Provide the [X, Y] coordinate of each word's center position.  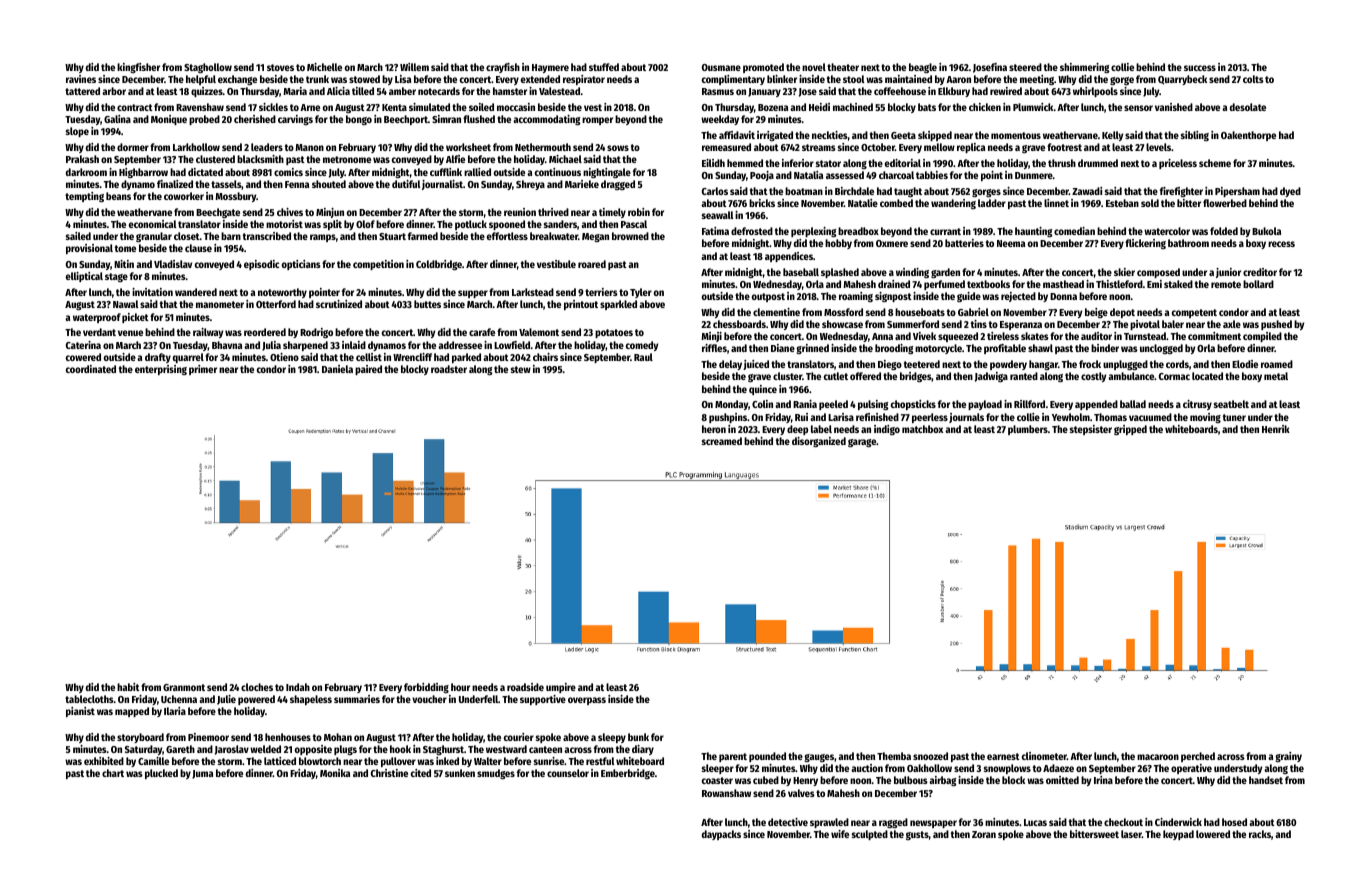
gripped [1130, 430]
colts [1253, 79]
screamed [722, 441]
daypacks [721, 835]
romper [597, 121]
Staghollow [208, 68]
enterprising [161, 370]
